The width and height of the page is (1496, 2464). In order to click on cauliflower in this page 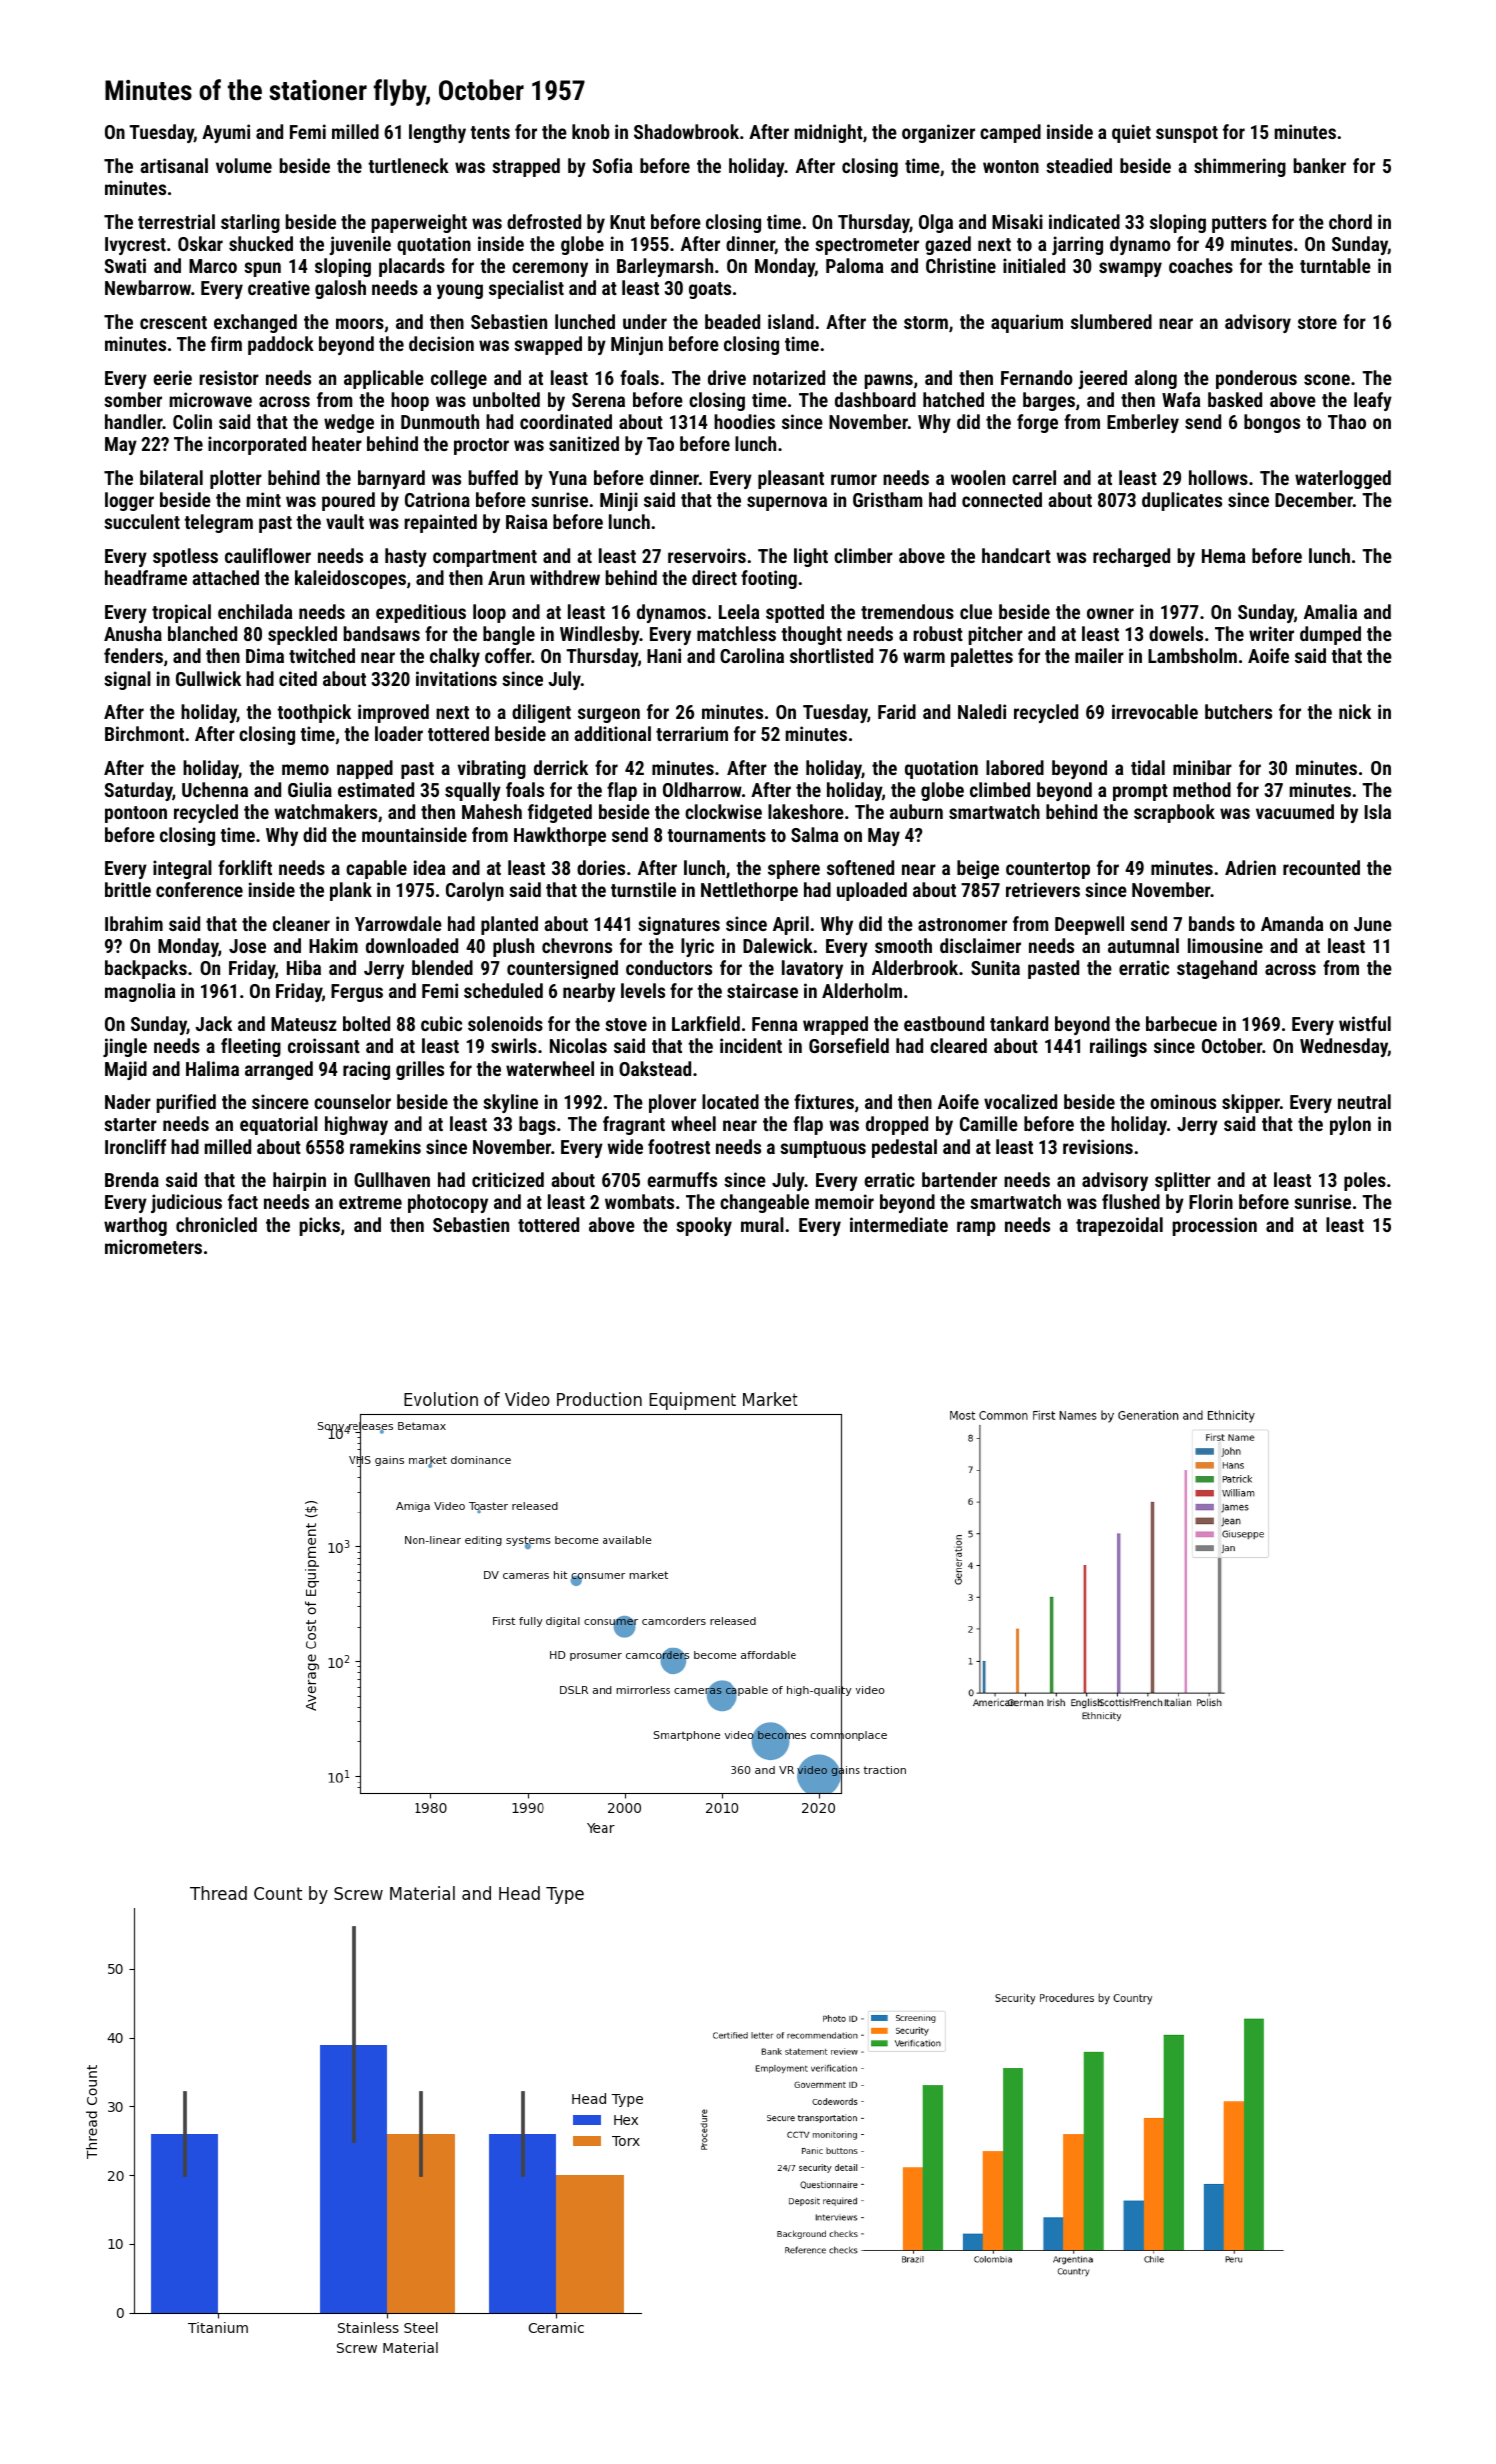, I will do `click(268, 555)`.
